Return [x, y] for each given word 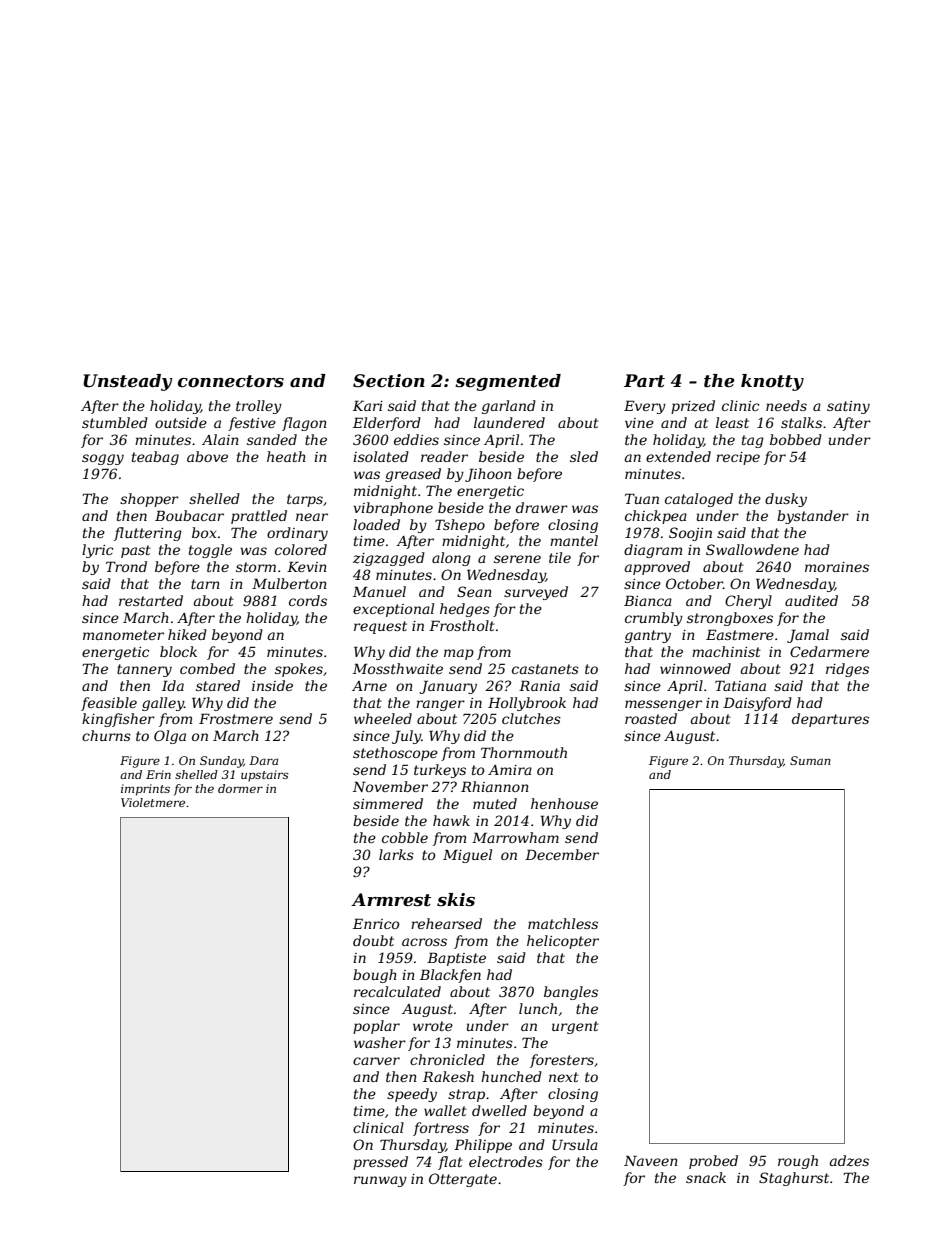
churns [106, 735]
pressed [380, 1163]
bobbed [796, 439]
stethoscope [395, 754]
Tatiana [740, 685]
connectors [231, 381]
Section [389, 381]
